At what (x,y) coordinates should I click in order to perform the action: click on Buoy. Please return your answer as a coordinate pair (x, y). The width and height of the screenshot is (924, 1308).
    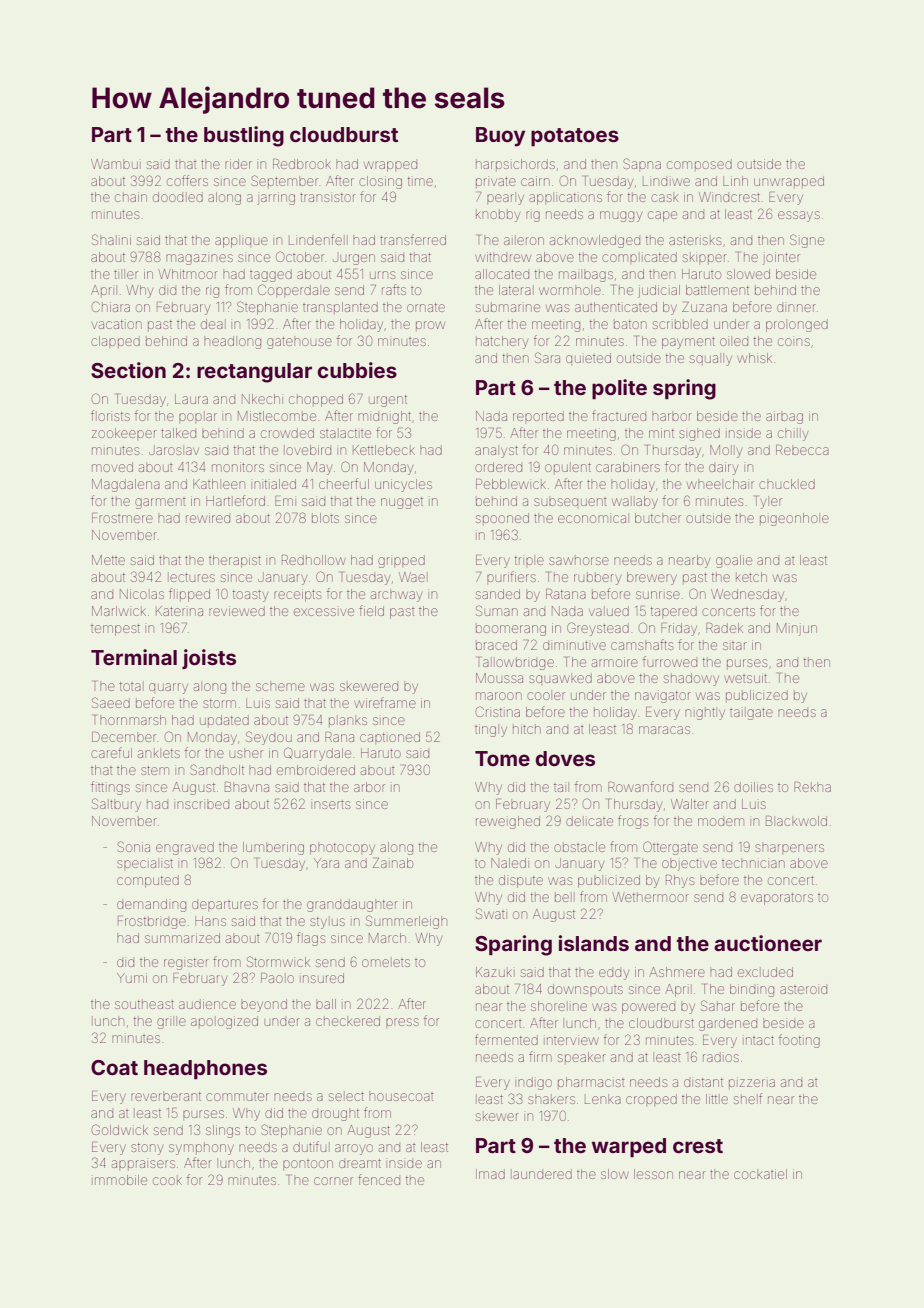
    Looking at the image, I should click on (500, 137).
